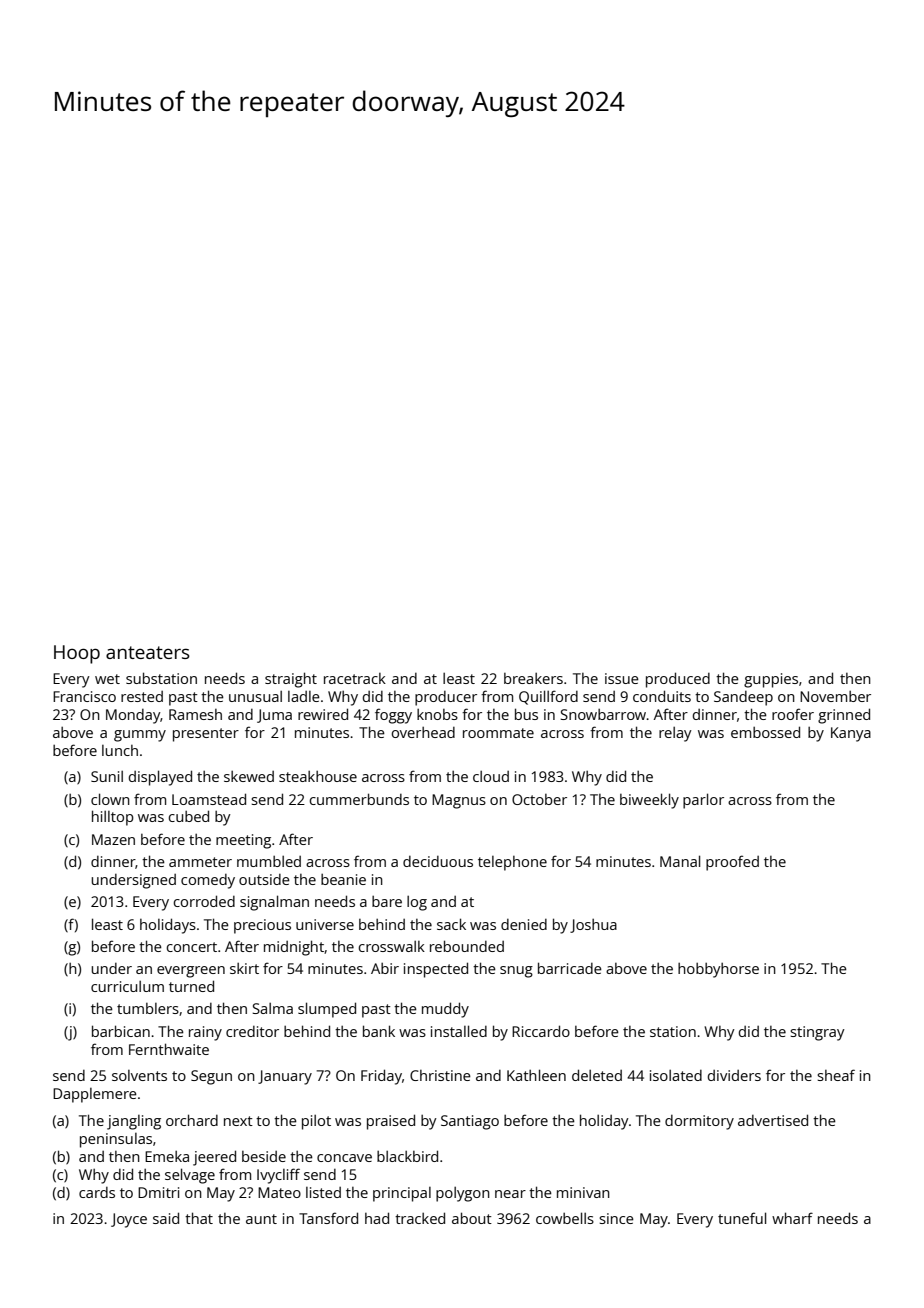 Image resolution: width=924 pixels, height=1308 pixels. I want to click on proofed, so click(732, 863).
